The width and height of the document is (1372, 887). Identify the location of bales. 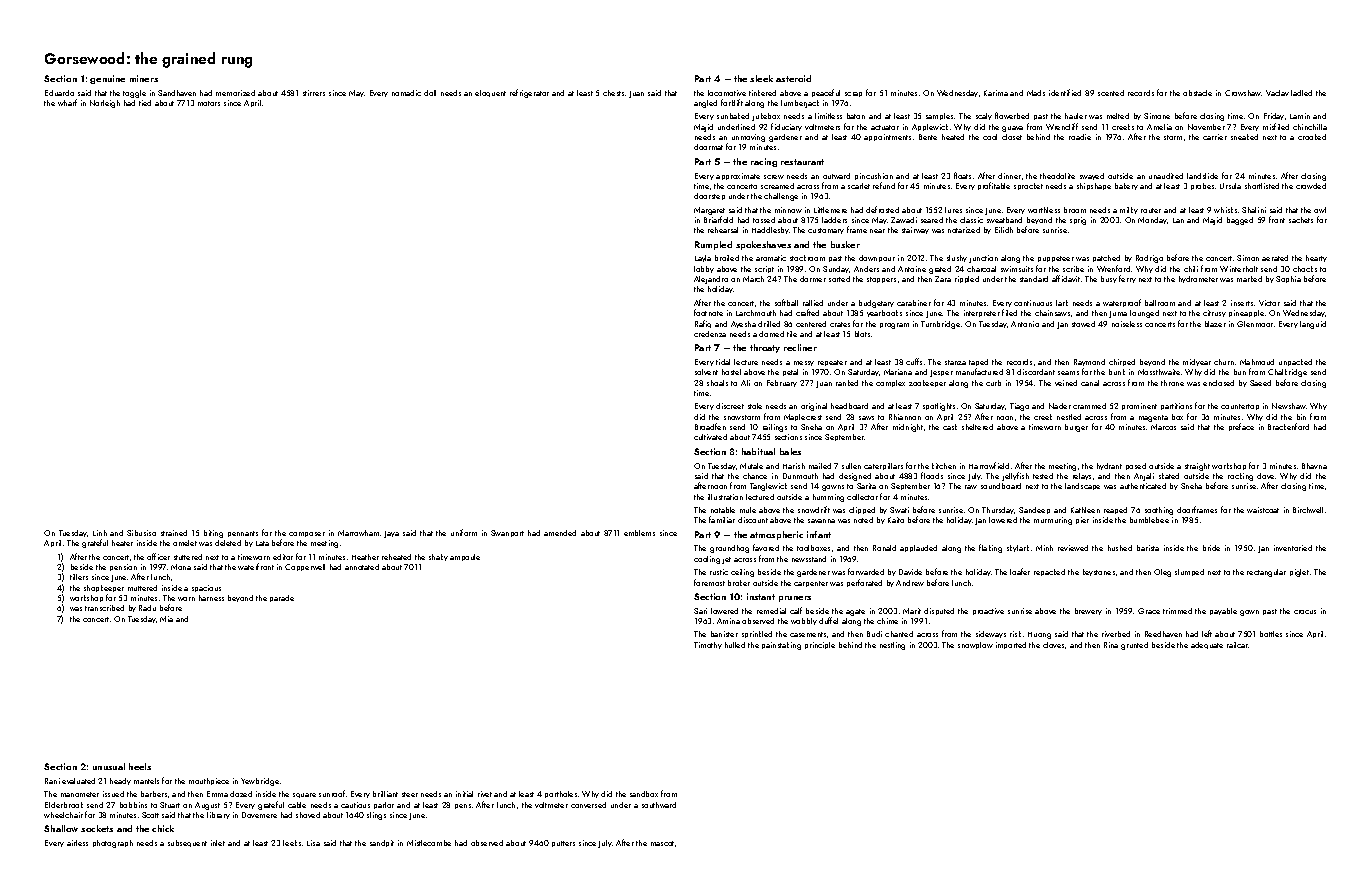
(790, 451).
